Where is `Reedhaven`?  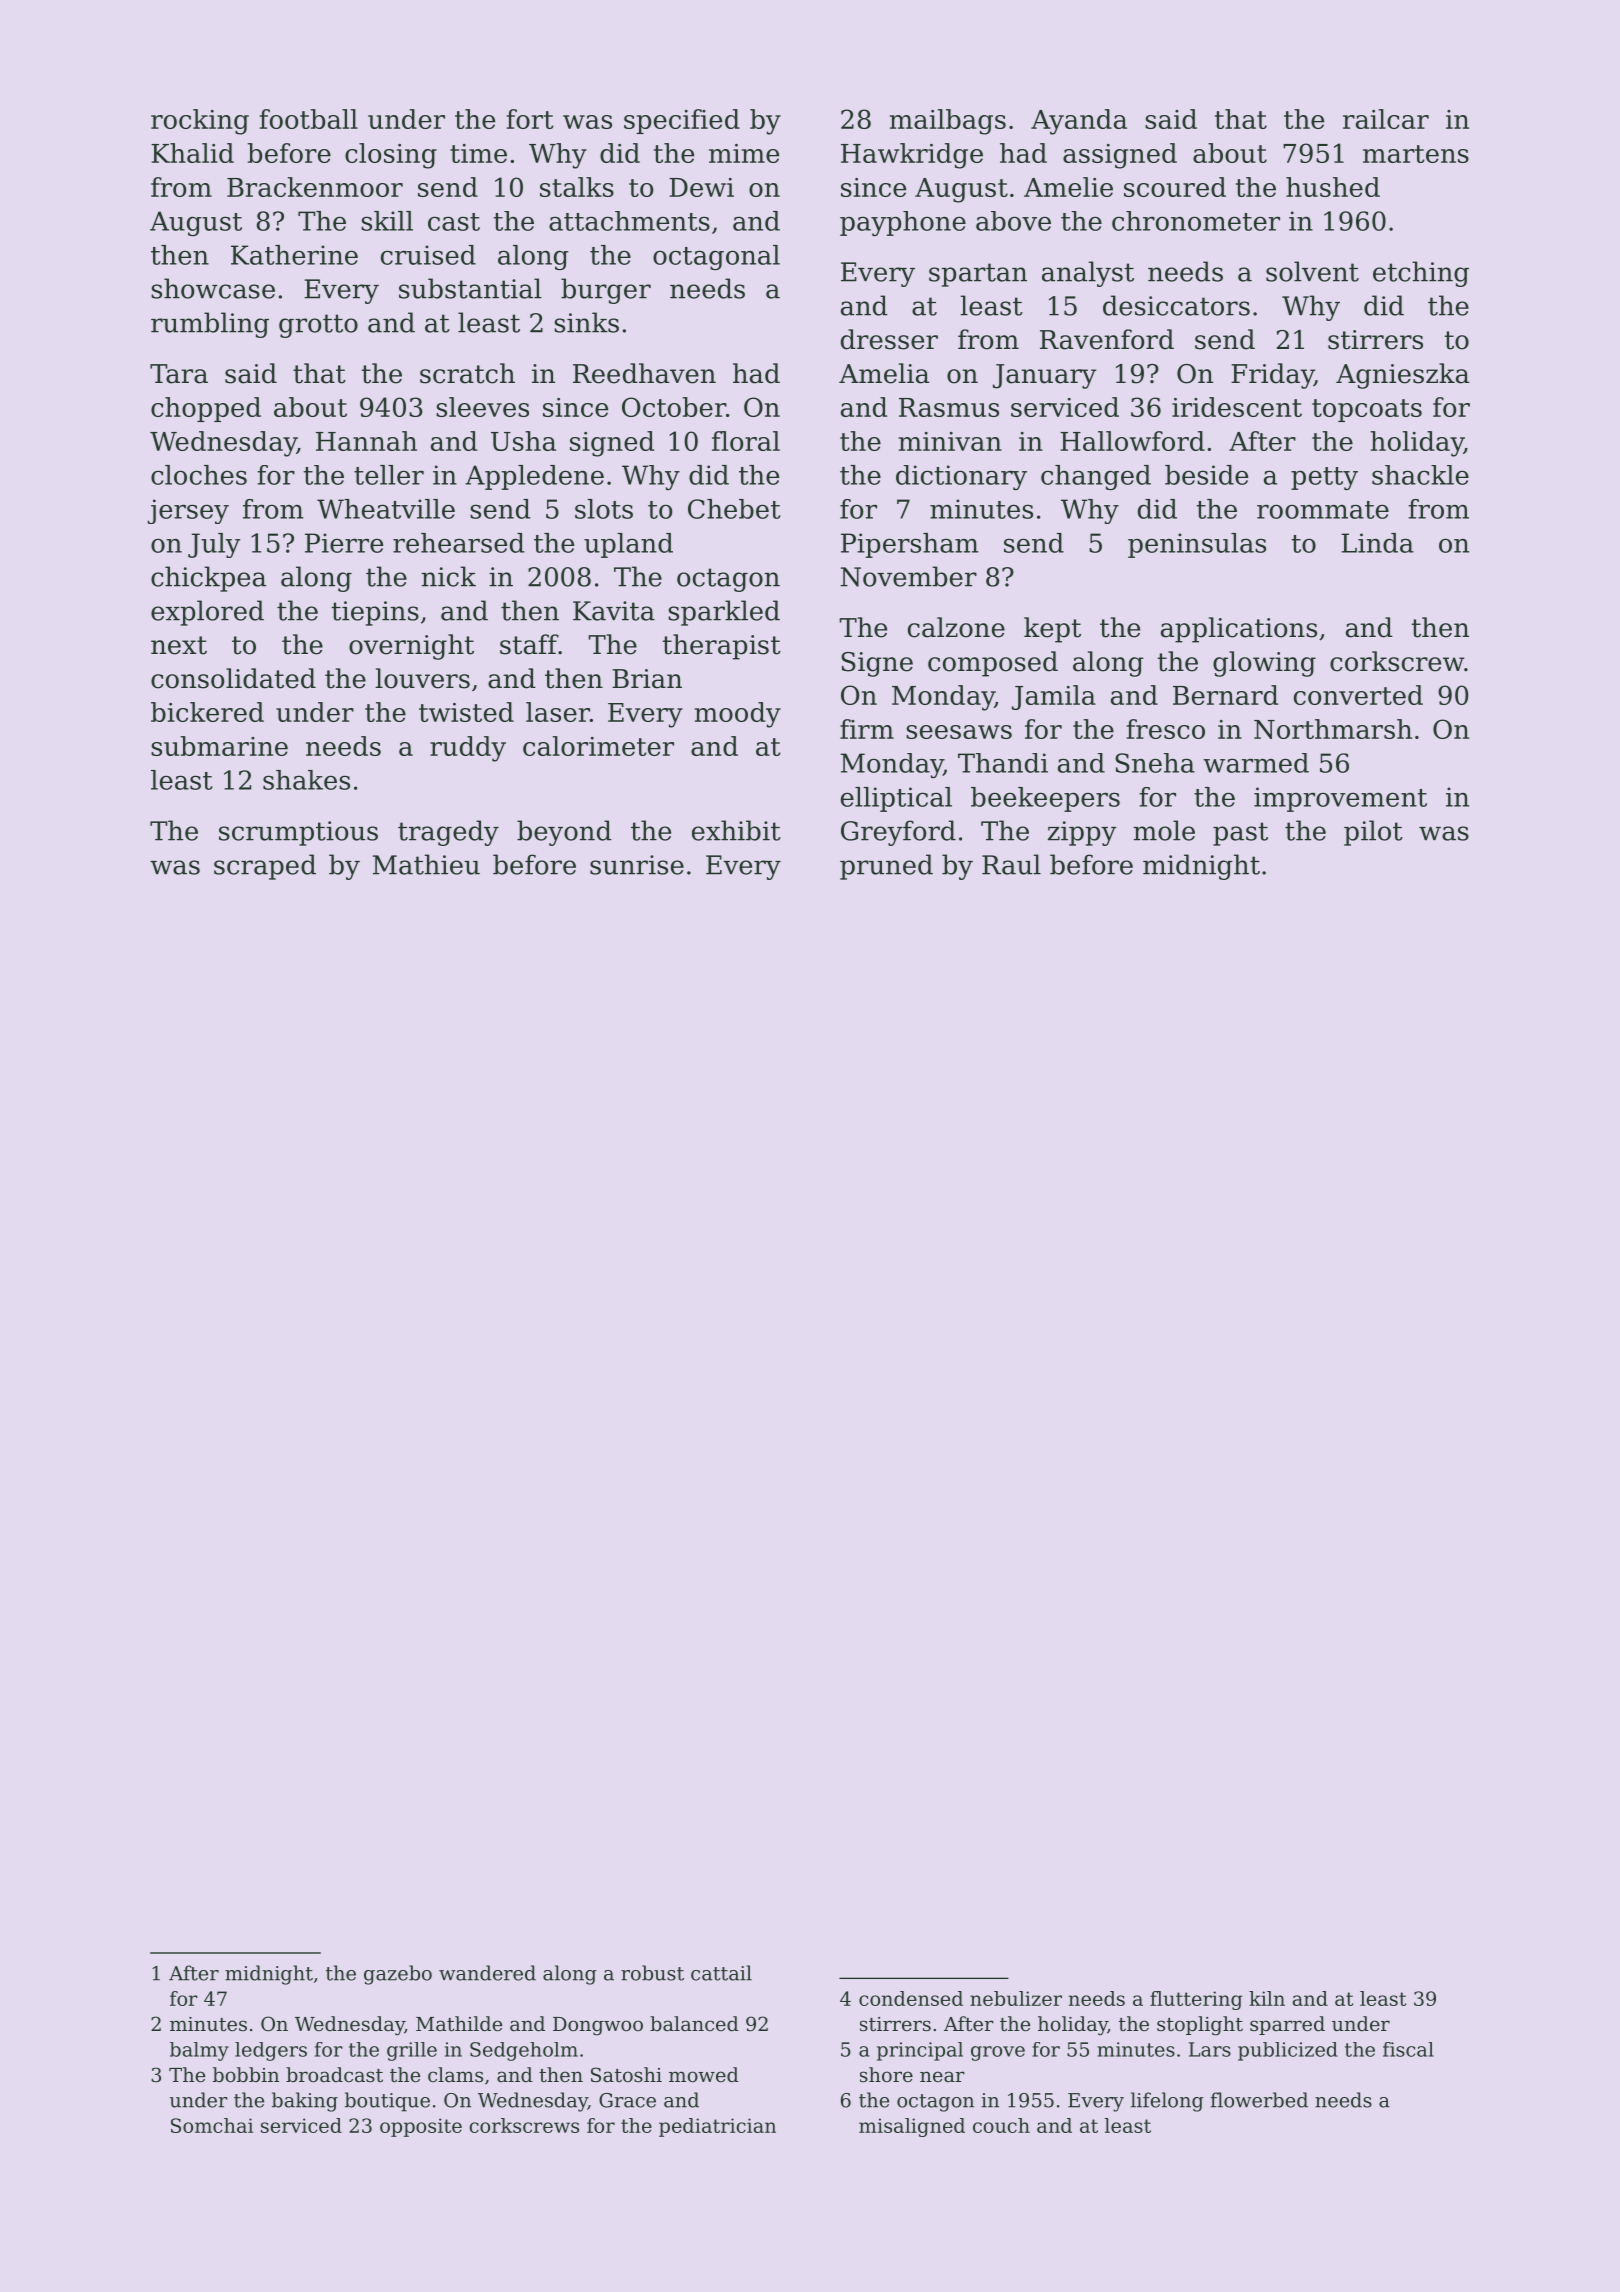
Reedhaven is located at coordinates (644, 373).
